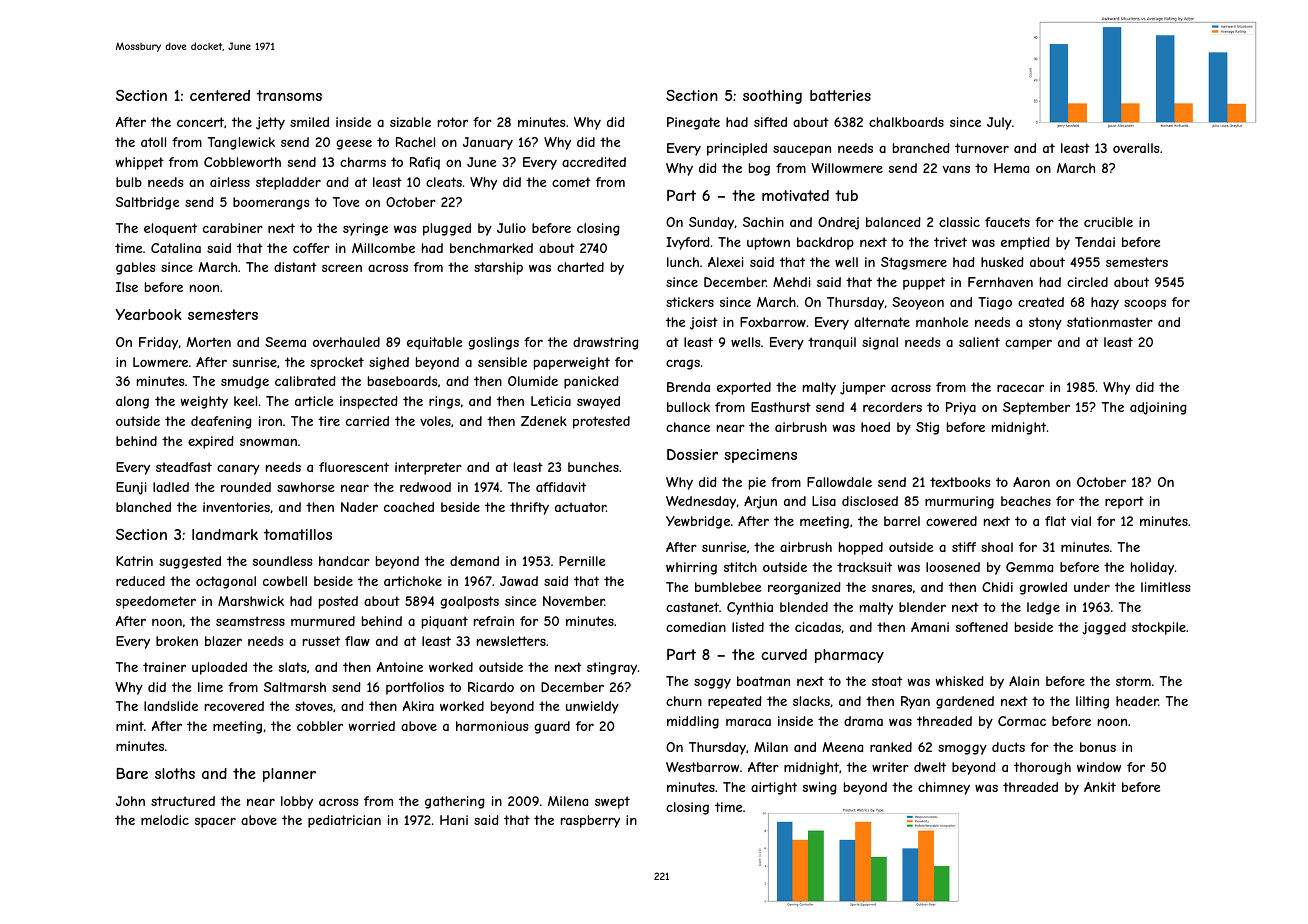 The height and width of the image is (924, 1308). I want to click on lunch, so click(683, 262).
